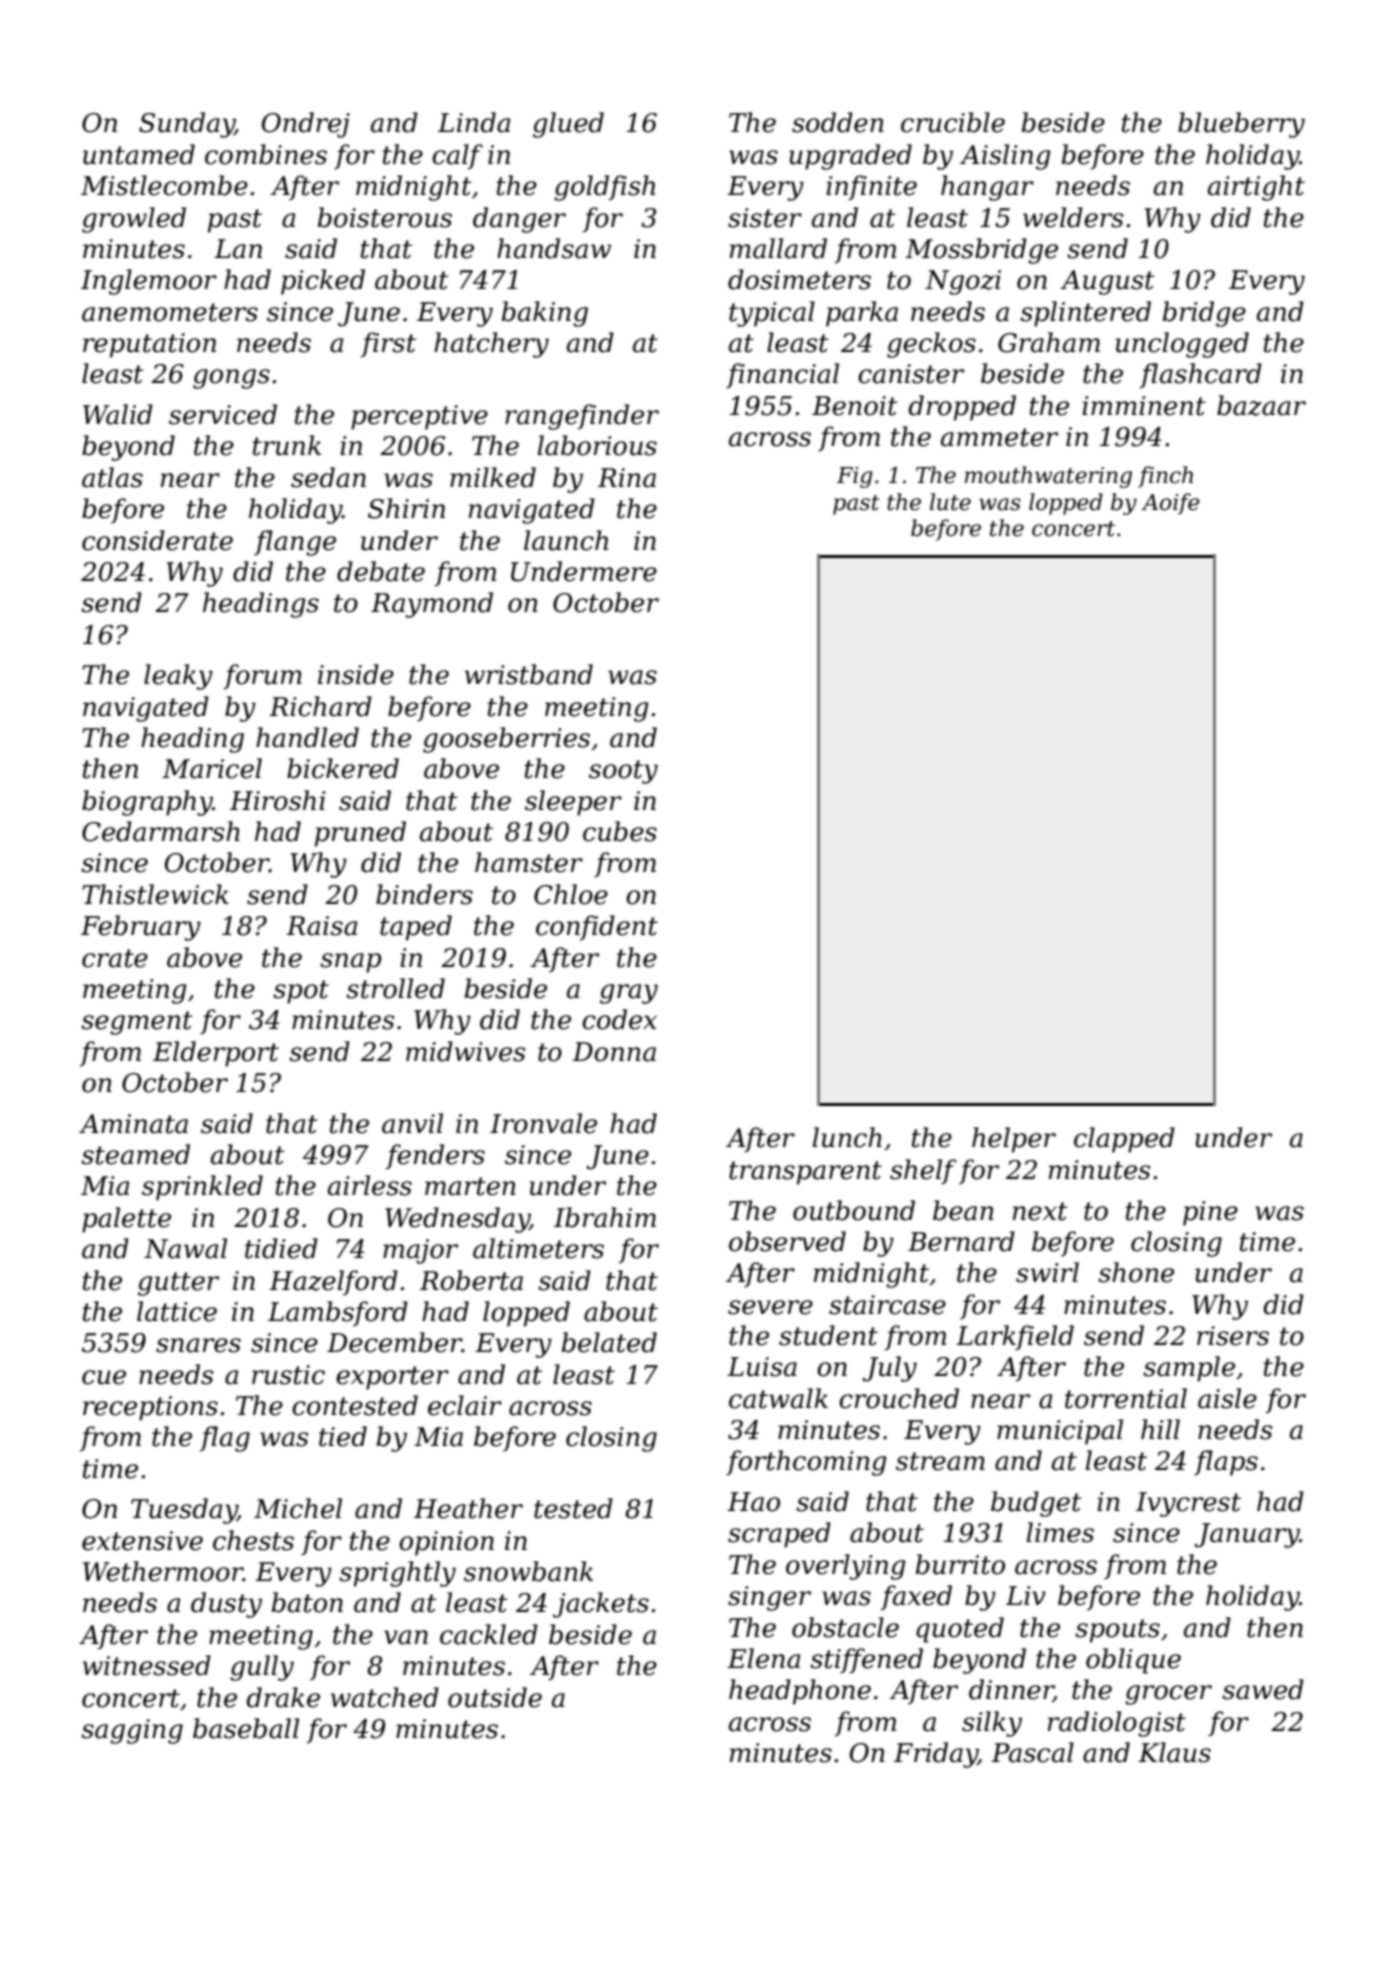 The image size is (1386, 1969). I want to click on considerate, so click(157, 540).
